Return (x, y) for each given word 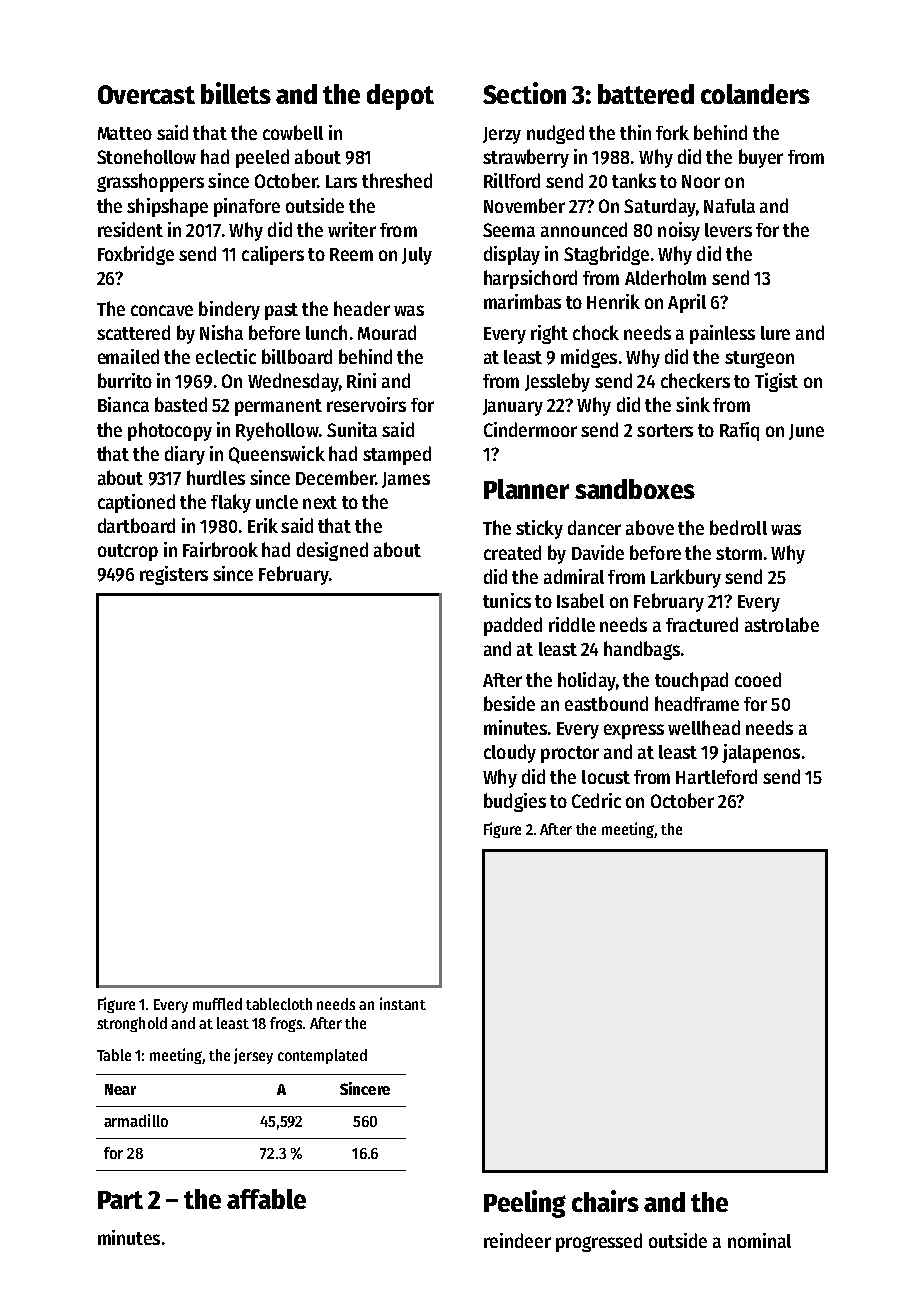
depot (400, 97)
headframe (697, 703)
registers (174, 575)
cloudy (510, 753)
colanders (755, 94)
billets (236, 93)
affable (266, 1199)
